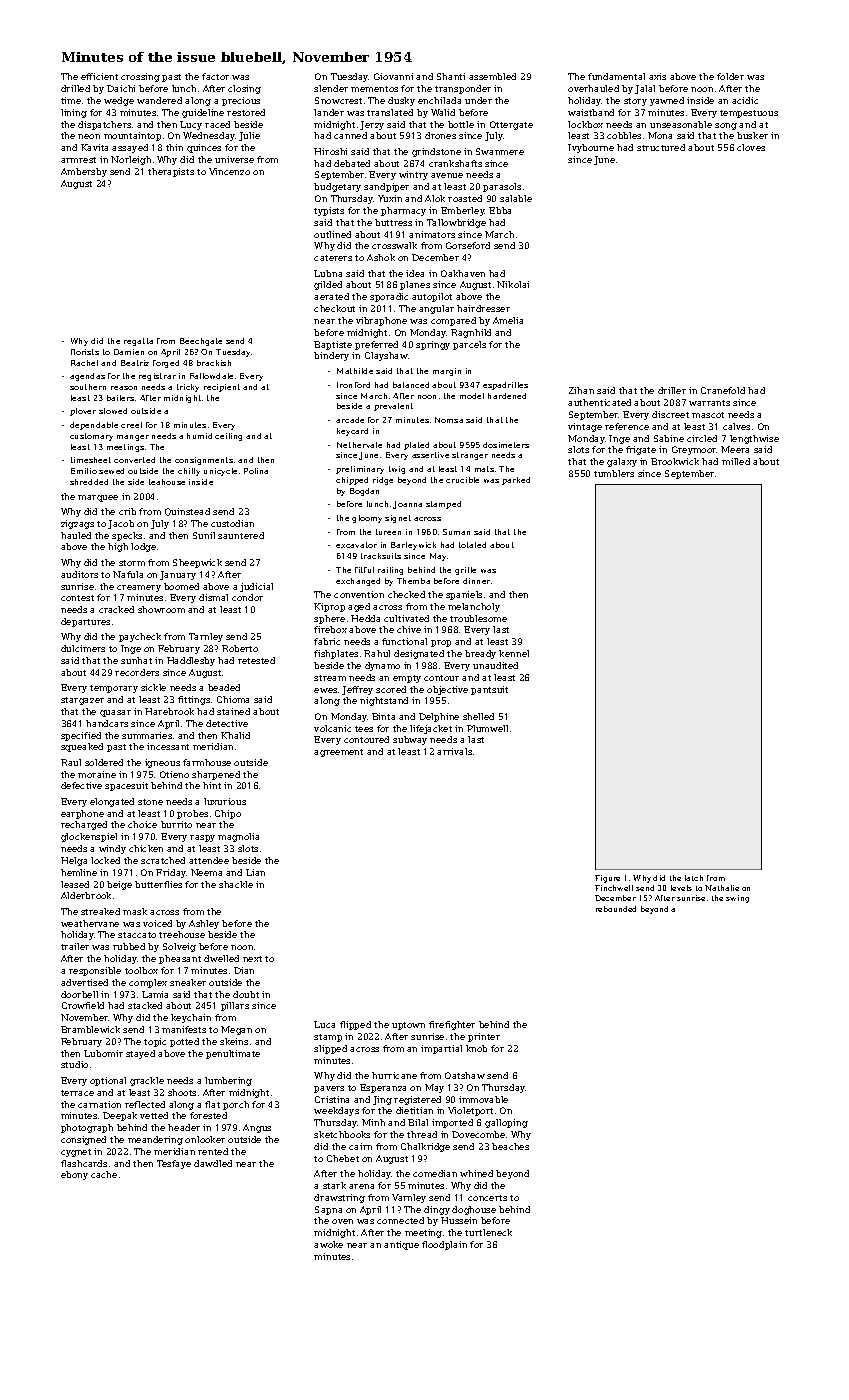 This image has height=1400, width=849. I want to click on typists, so click(329, 211).
